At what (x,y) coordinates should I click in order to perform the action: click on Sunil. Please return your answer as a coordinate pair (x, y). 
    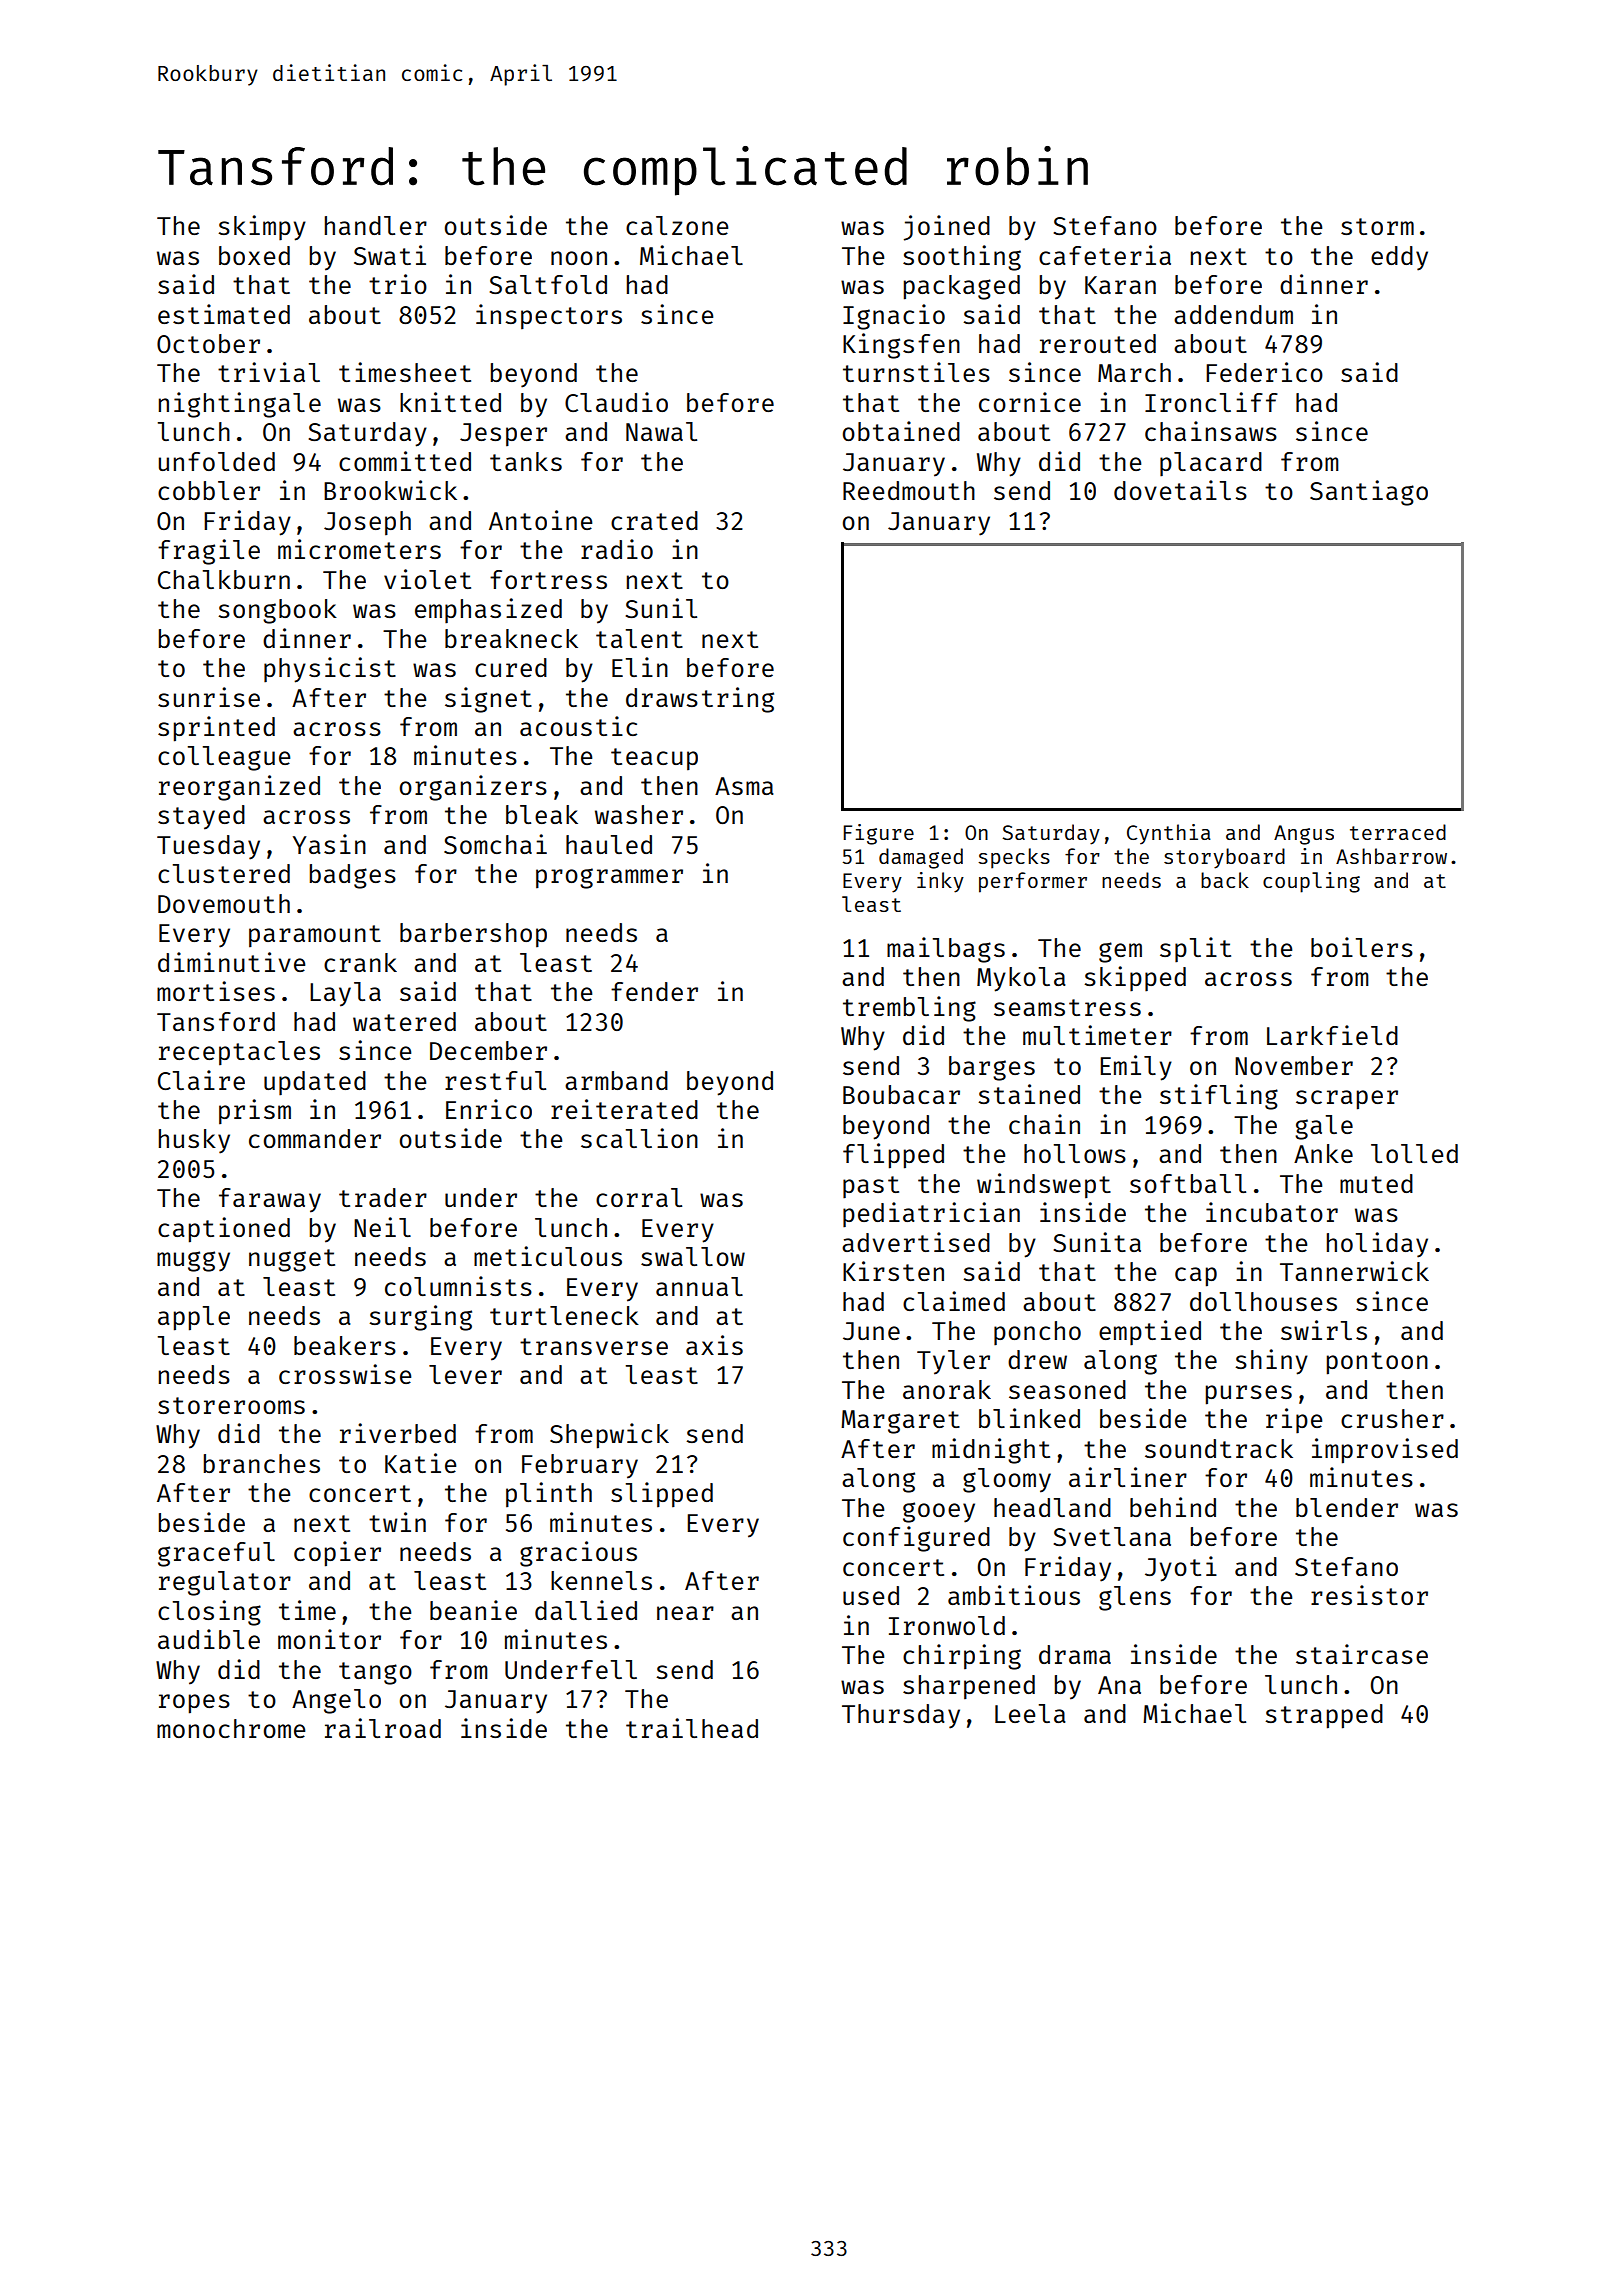
    Looking at the image, I should click on (661, 608).
